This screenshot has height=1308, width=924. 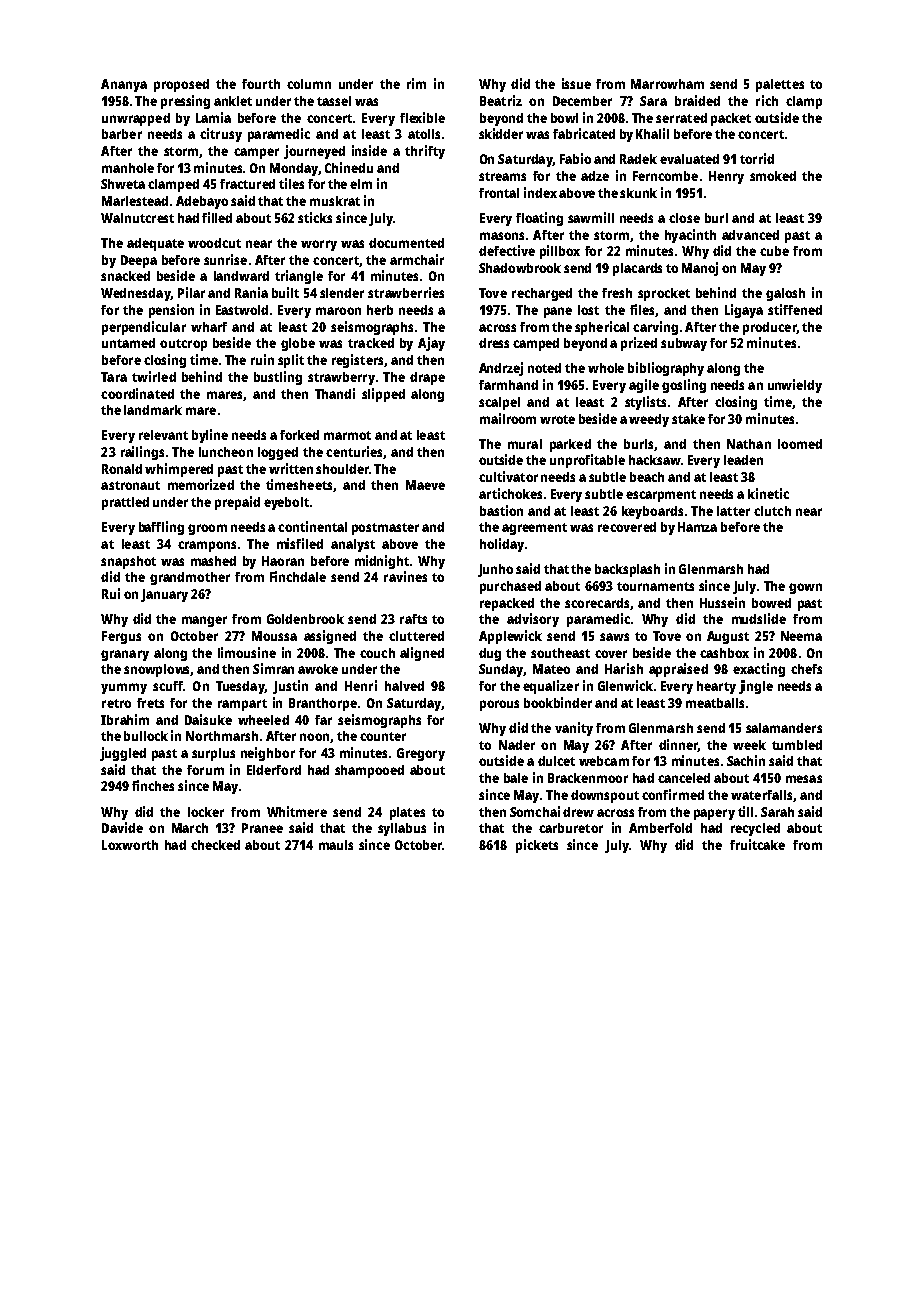 What do you see at coordinates (542, 294) in the screenshot?
I see `recharged` at bounding box center [542, 294].
